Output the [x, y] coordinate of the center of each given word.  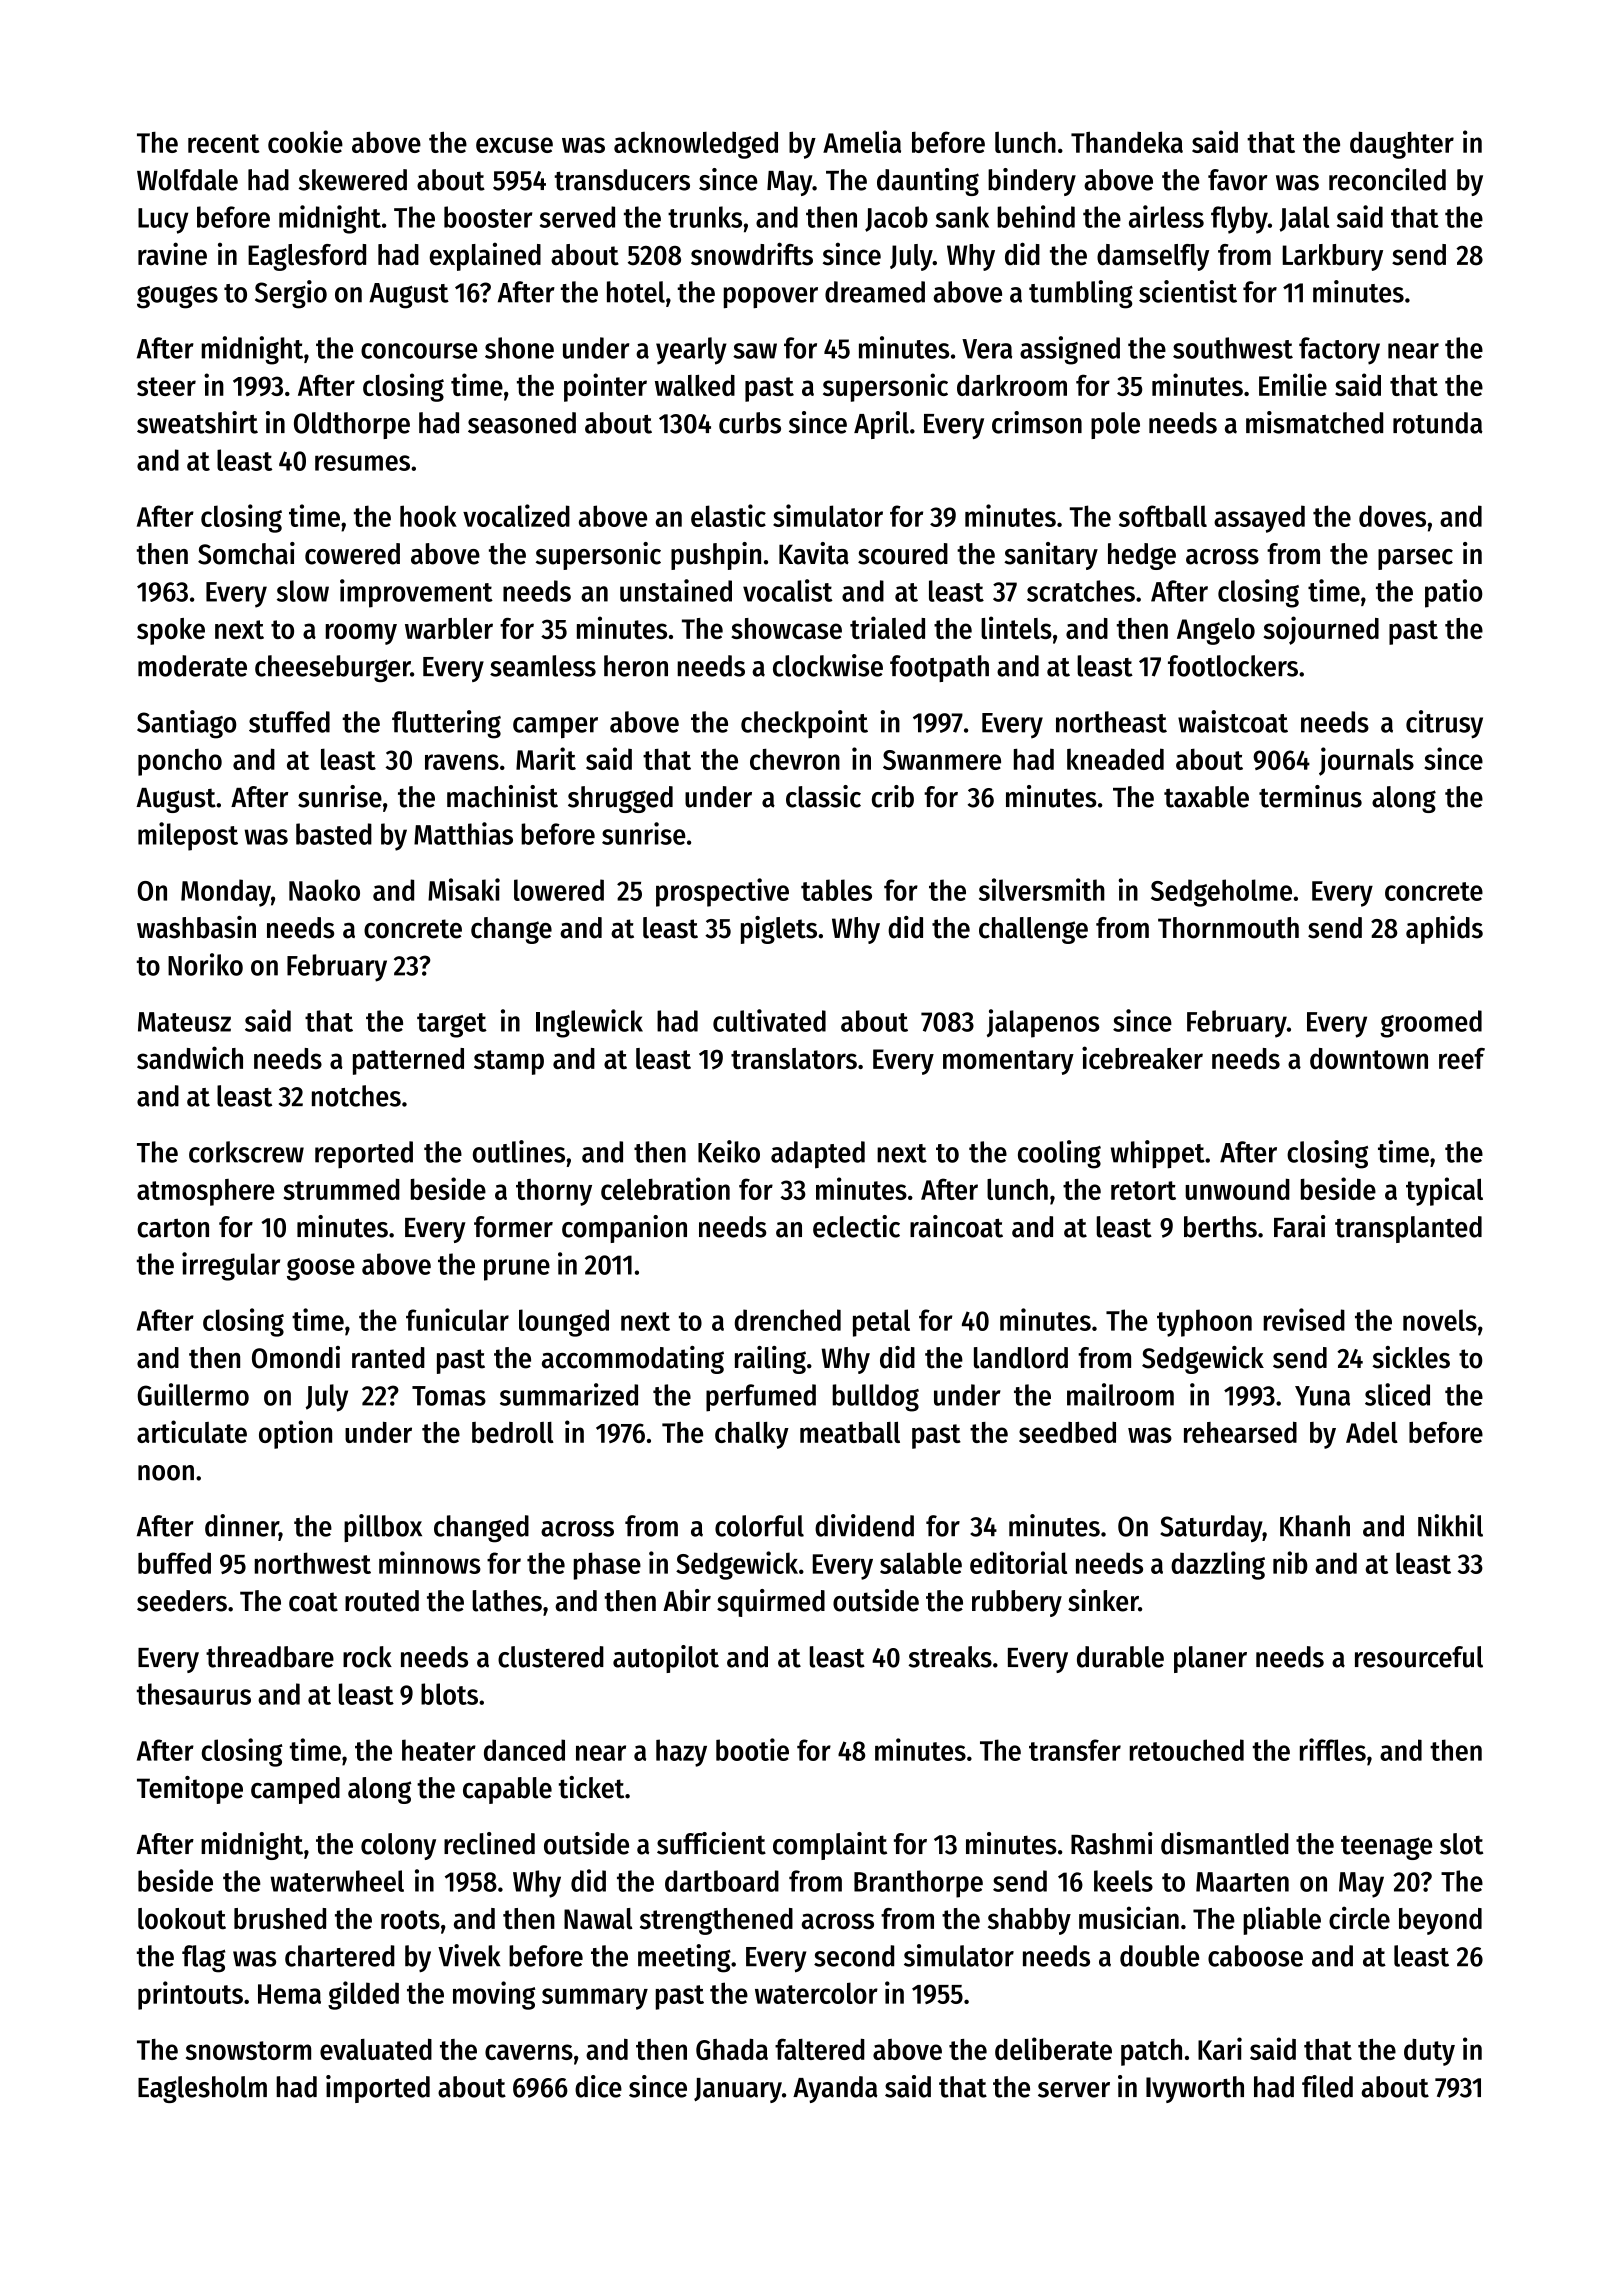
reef [1462, 1058]
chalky [752, 1435]
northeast [1111, 722]
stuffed [289, 722]
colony [398, 1846]
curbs [750, 423]
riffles [1333, 1749]
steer [166, 386]
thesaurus [194, 1694]
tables [836, 890]
